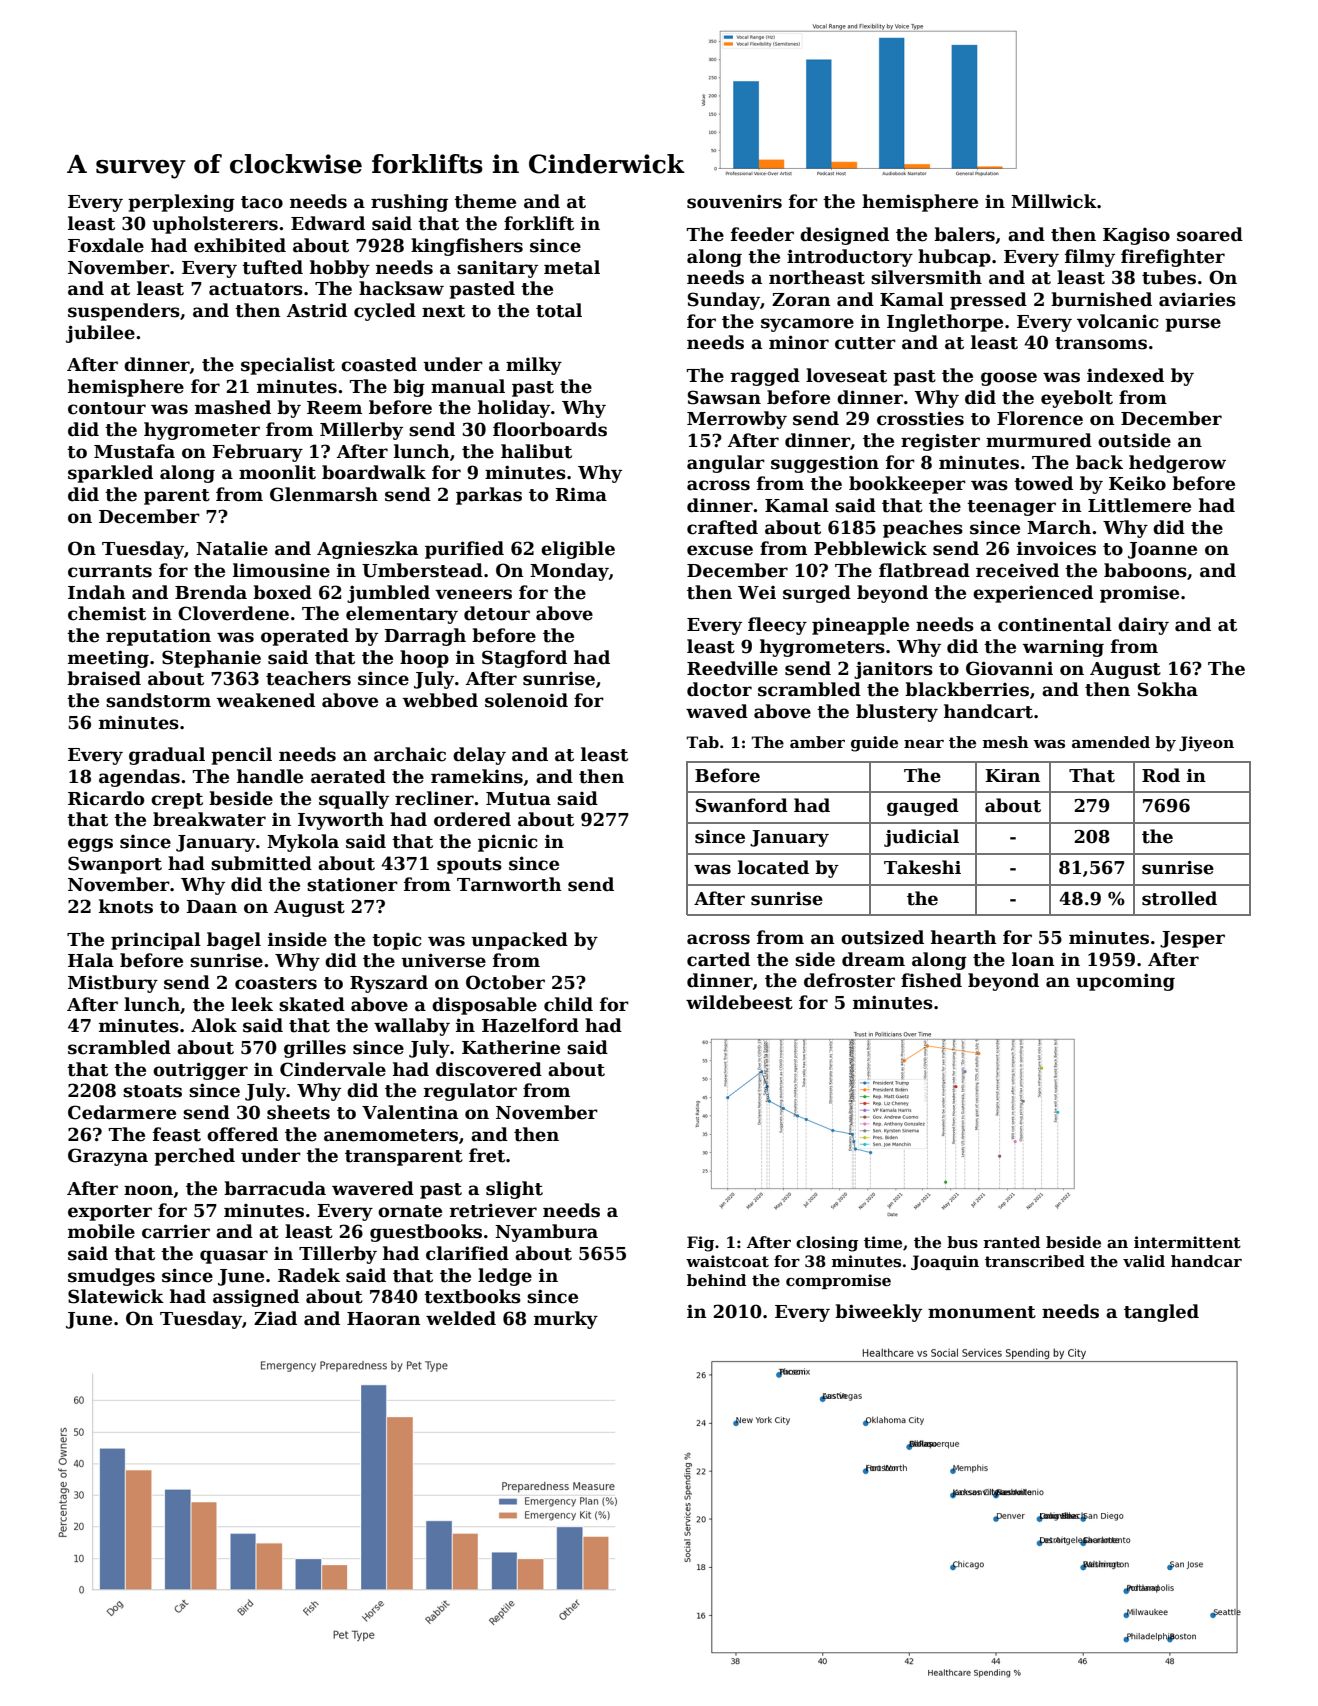 This screenshot has width=1318, height=1706. Describe the element at coordinates (367, 550) in the screenshot. I see `Agnieszka` at that location.
